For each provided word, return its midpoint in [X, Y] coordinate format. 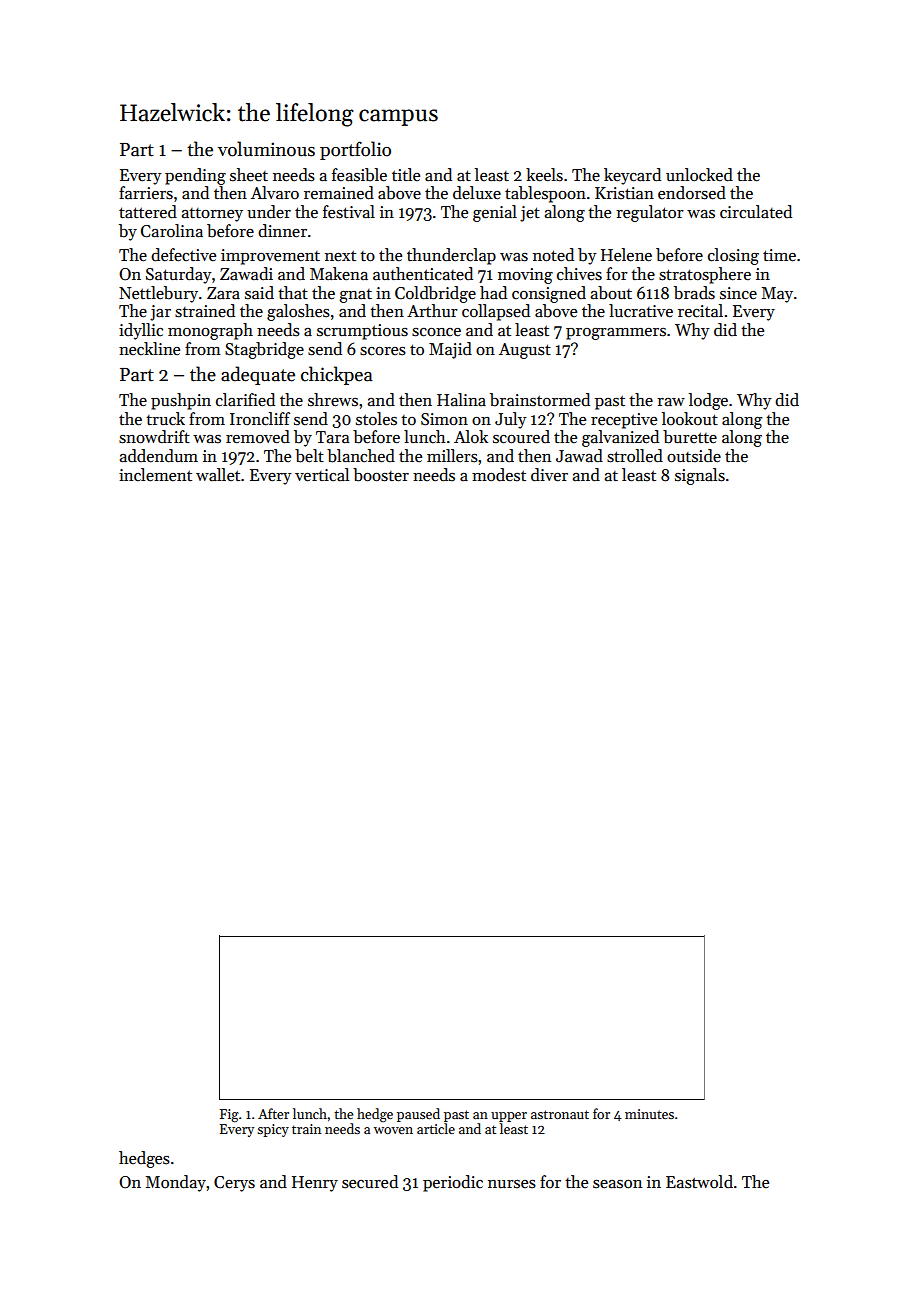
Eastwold [699, 1182]
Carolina [172, 231]
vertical [322, 475]
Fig [229, 1115]
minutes [649, 1114]
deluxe [477, 193]
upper [509, 1117]
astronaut [560, 1114]
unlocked [699, 175]
